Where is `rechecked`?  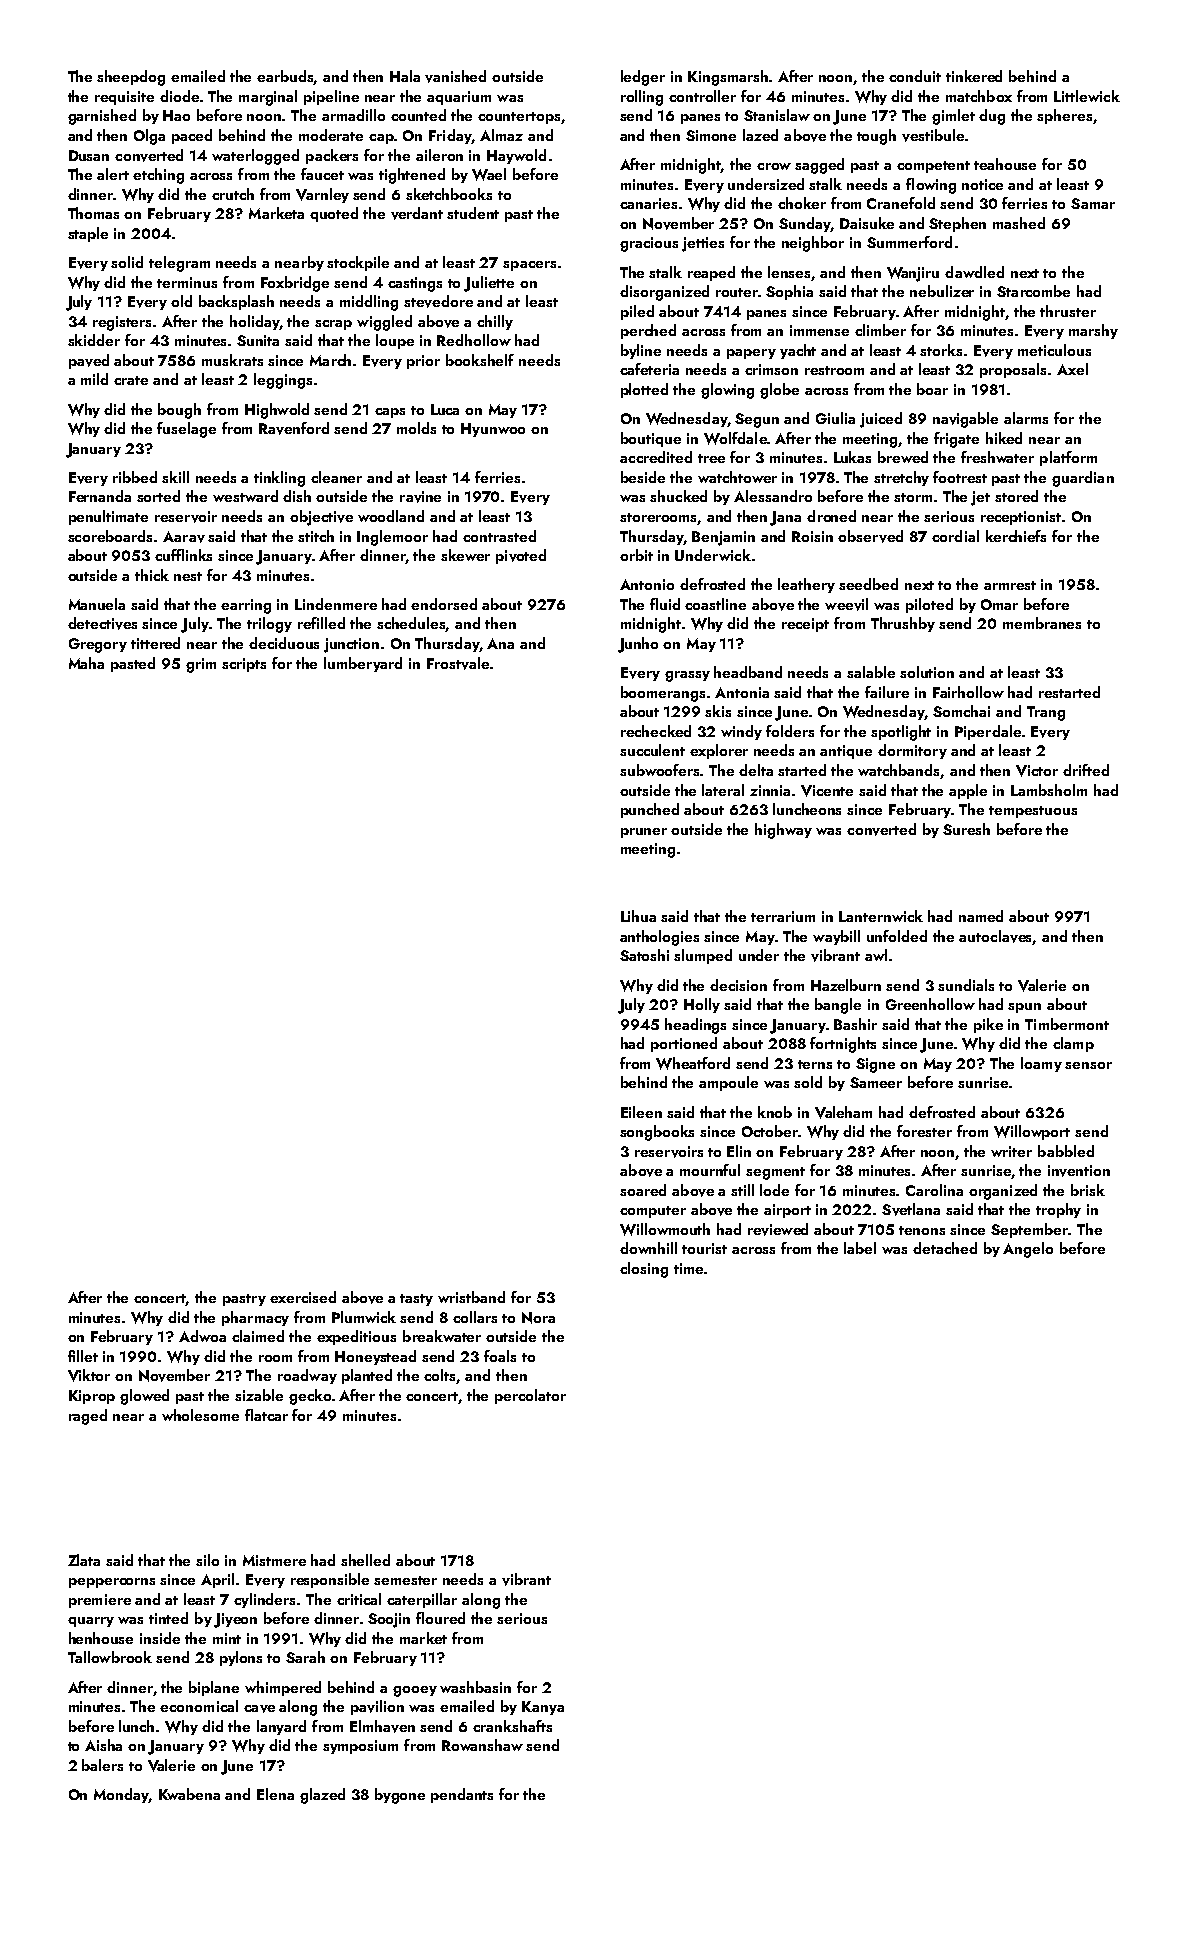 rechecked is located at coordinates (656, 731).
